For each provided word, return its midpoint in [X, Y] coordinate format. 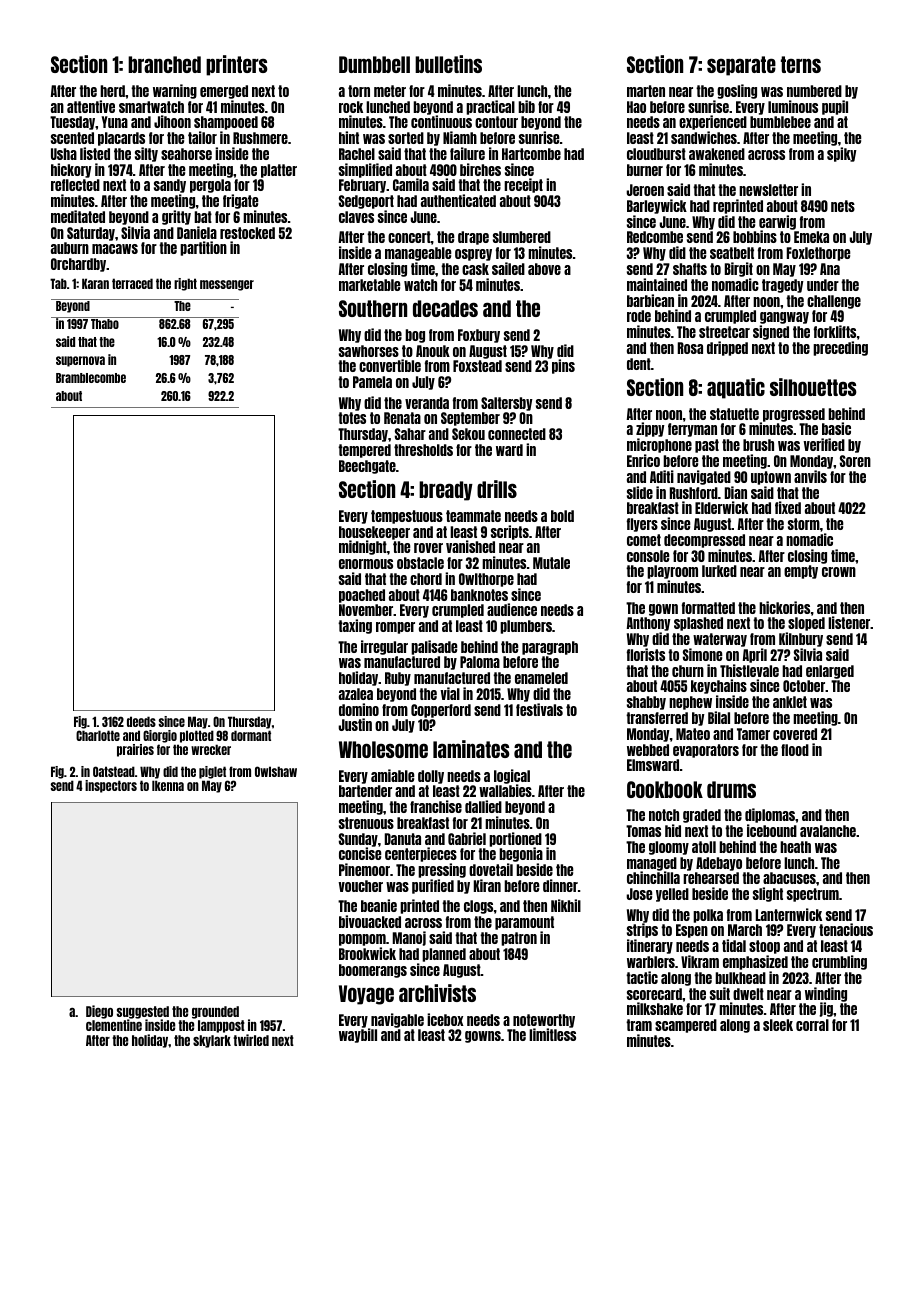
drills [497, 489]
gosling [737, 91]
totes [352, 418]
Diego [99, 1012]
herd [112, 91]
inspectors [111, 786]
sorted [406, 138]
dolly [431, 777]
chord [426, 579]
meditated [78, 216]
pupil [835, 107]
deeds [141, 721]
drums [731, 789]
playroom [672, 572]
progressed [793, 415]
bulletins [448, 64]
